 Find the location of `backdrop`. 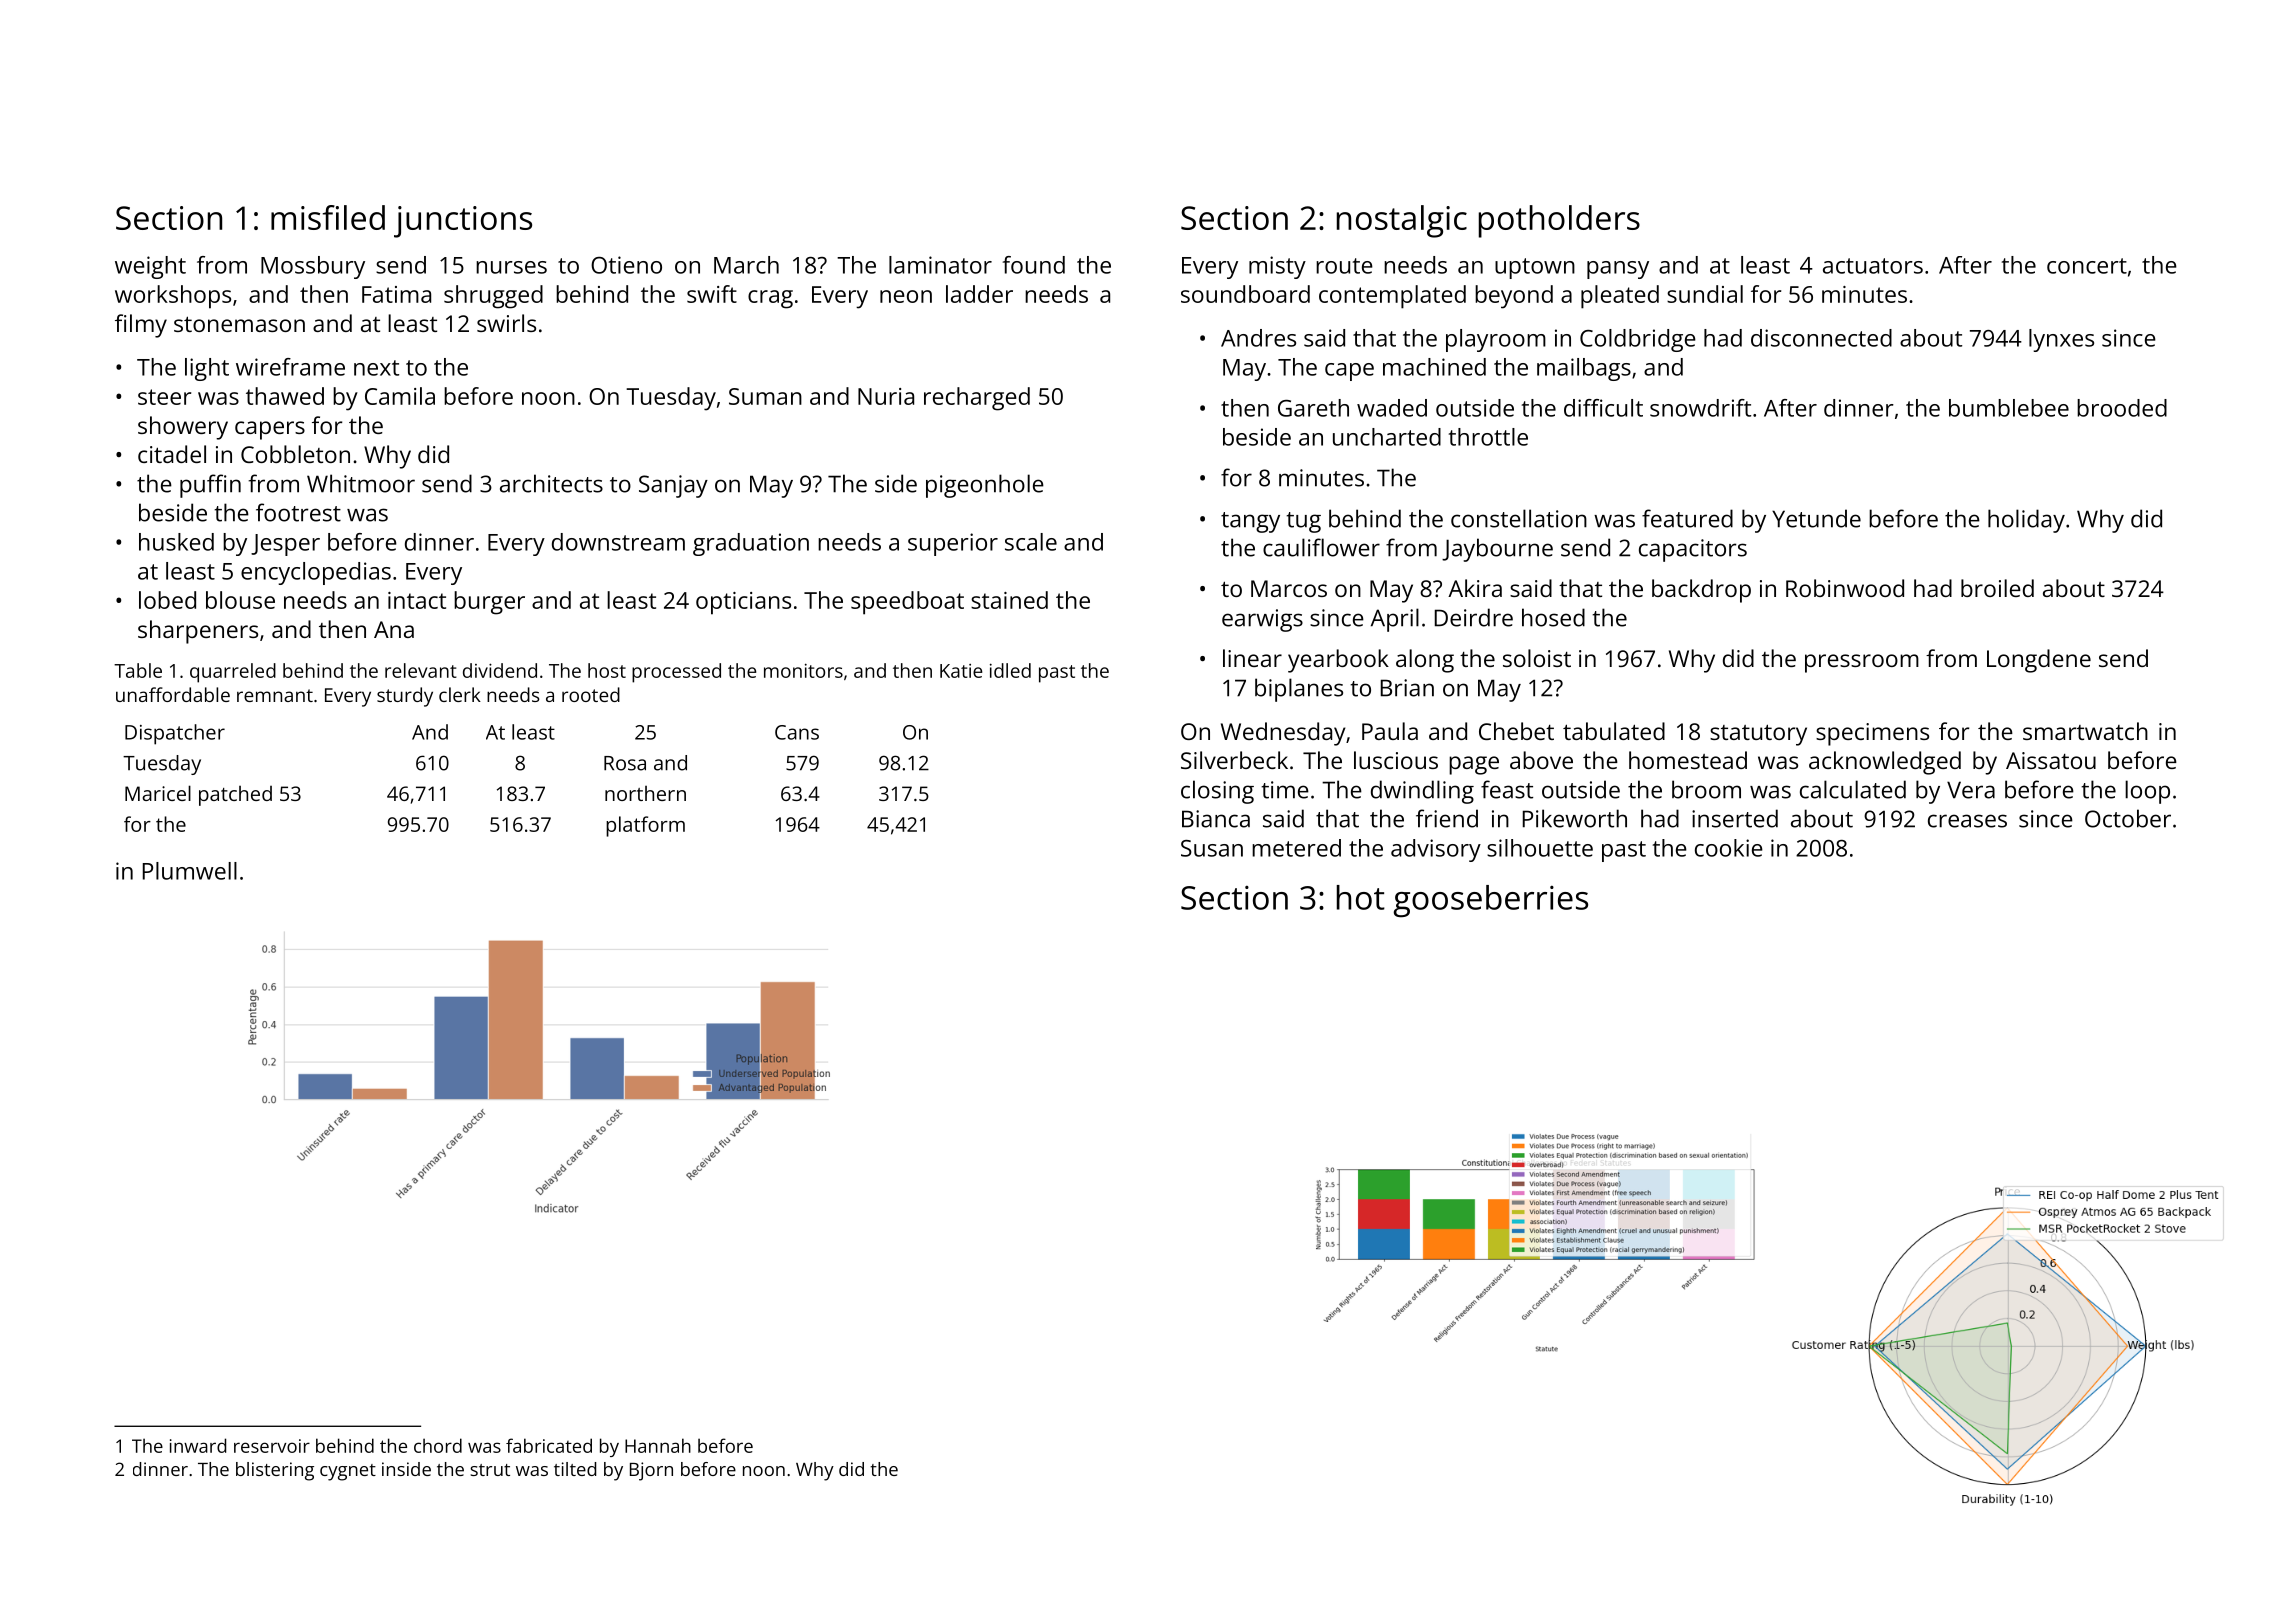

backdrop is located at coordinates (1701, 591).
